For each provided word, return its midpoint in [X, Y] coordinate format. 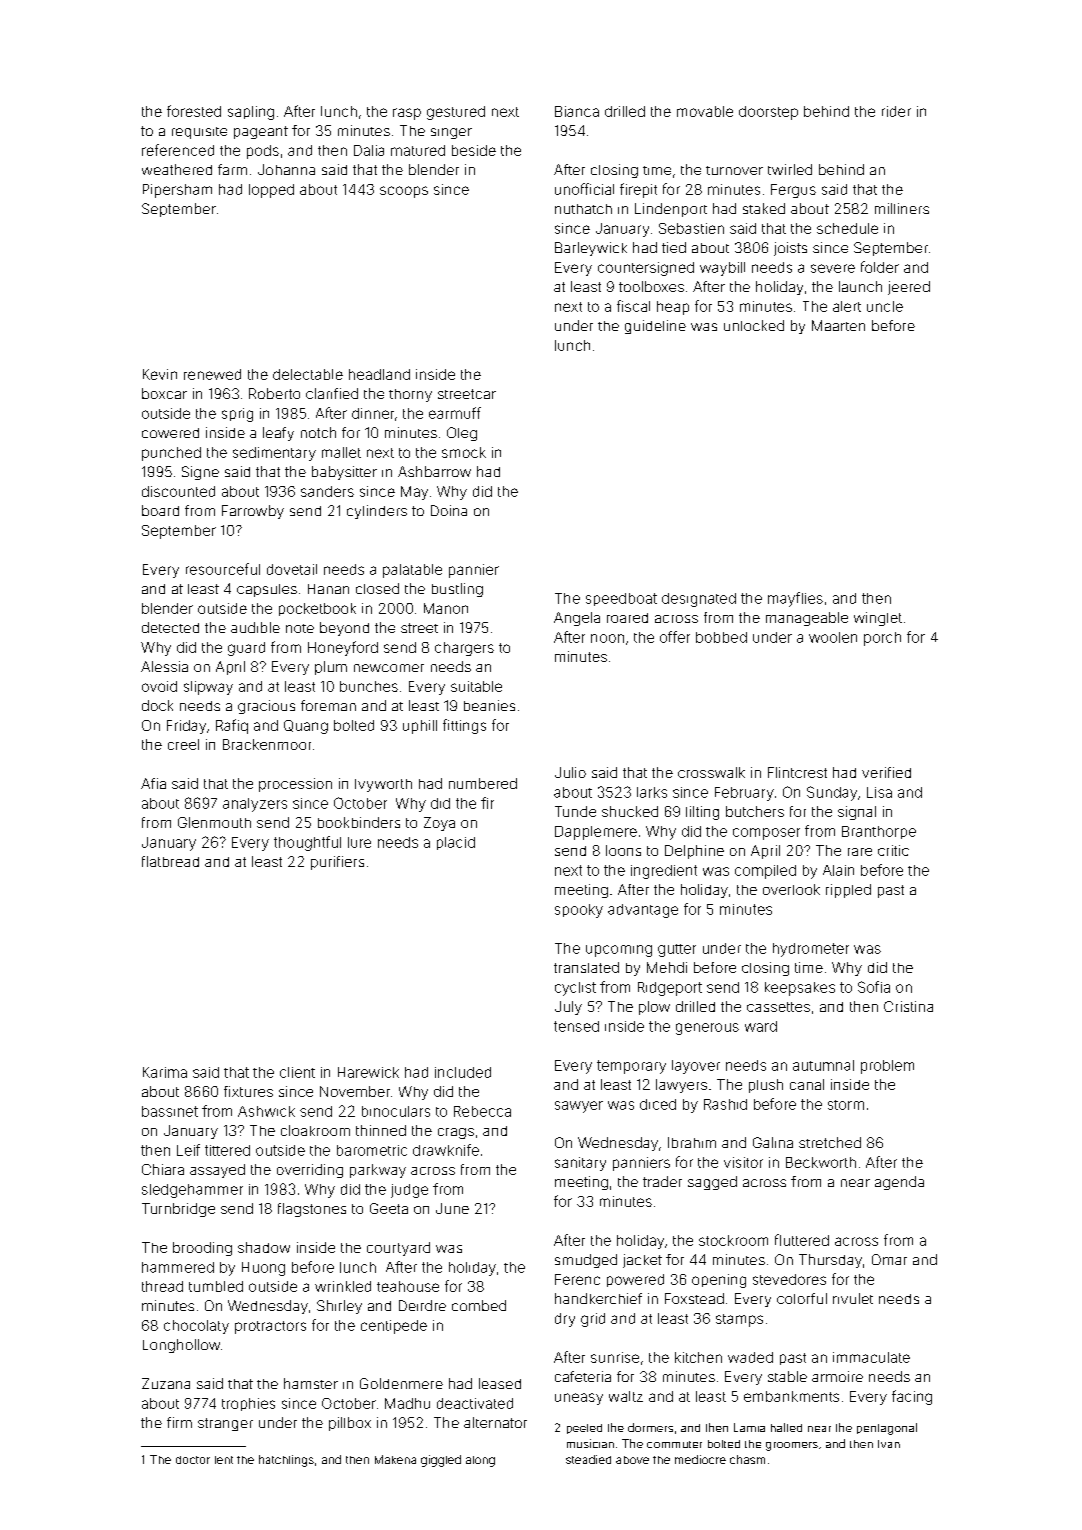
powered [635, 1280]
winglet [878, 619]
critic [893, 850]
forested [194, 111]
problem [887, 1067]
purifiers [337, 863]
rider [896, 111]
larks [652, 792]
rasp [407, 114]
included [463, 1072]
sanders [327, 491]
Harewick [368, 1072]
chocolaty [196, 1327]
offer [675, 637]
